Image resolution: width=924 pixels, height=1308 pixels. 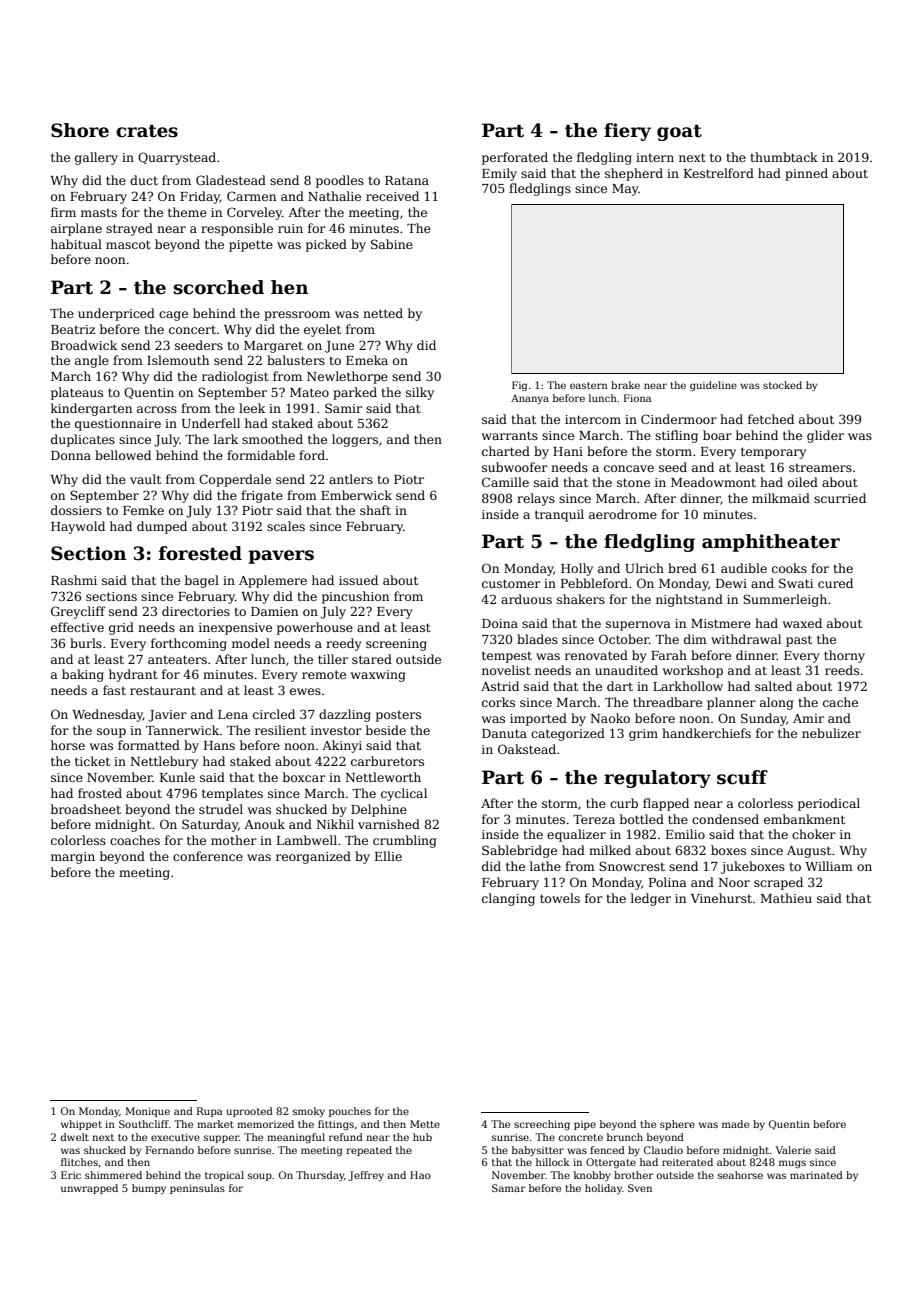 I want to click on baking, so click(x=83, y=675).
